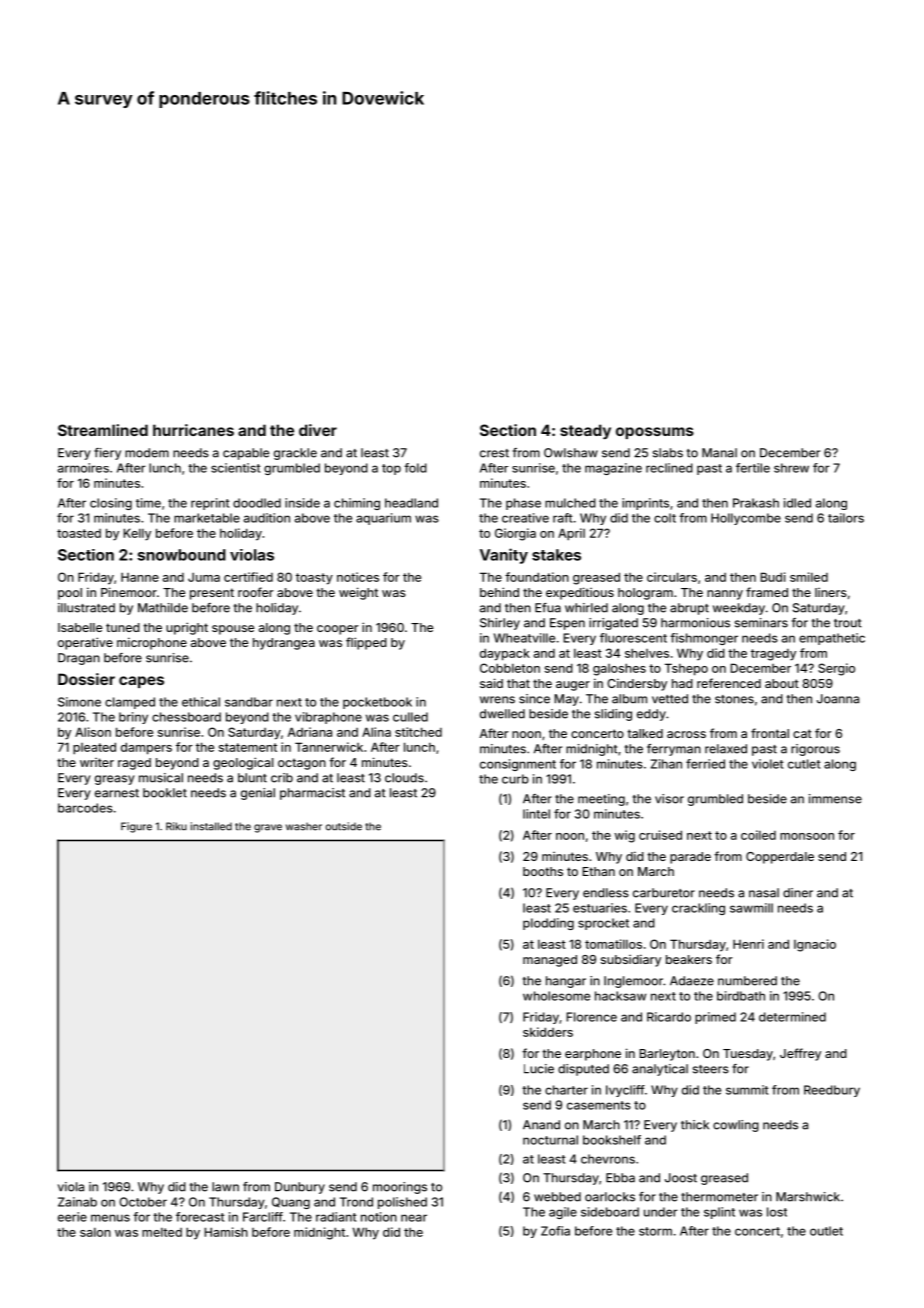 This screenshot has width=924, height=1308. What do you see at coordinates (695, 1125) in the screenshot?
I see `thick` at bounding box center [695, 1125].
